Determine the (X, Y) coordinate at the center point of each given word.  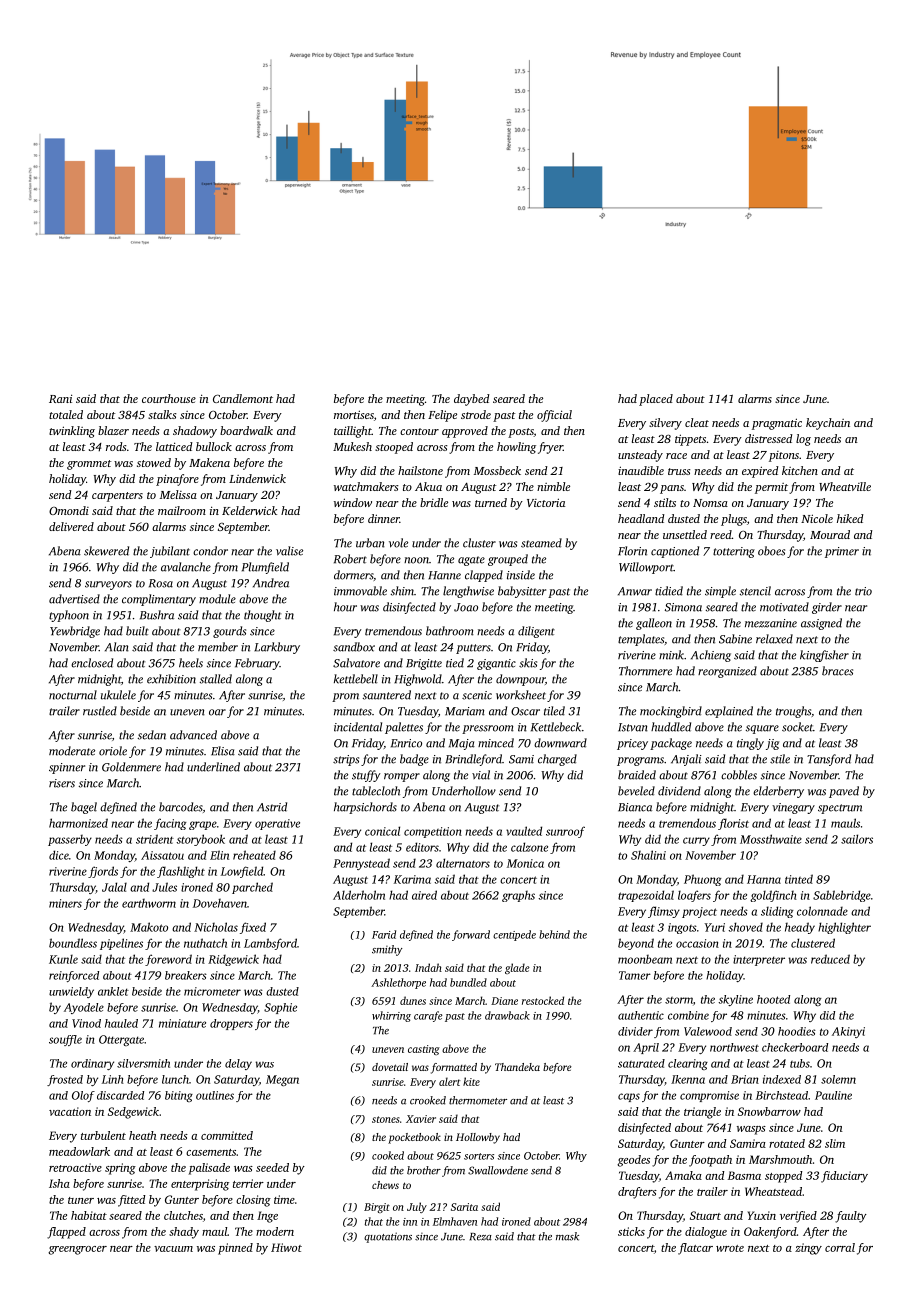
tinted (799, 879)
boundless (73, 943)
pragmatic (777, 424)
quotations (388, 1237)
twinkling (72, 432)
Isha (59, 1183)
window (353, 502)
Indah (428, 967)
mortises (354, 414)
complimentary (159, 600)
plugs (734, 520)
